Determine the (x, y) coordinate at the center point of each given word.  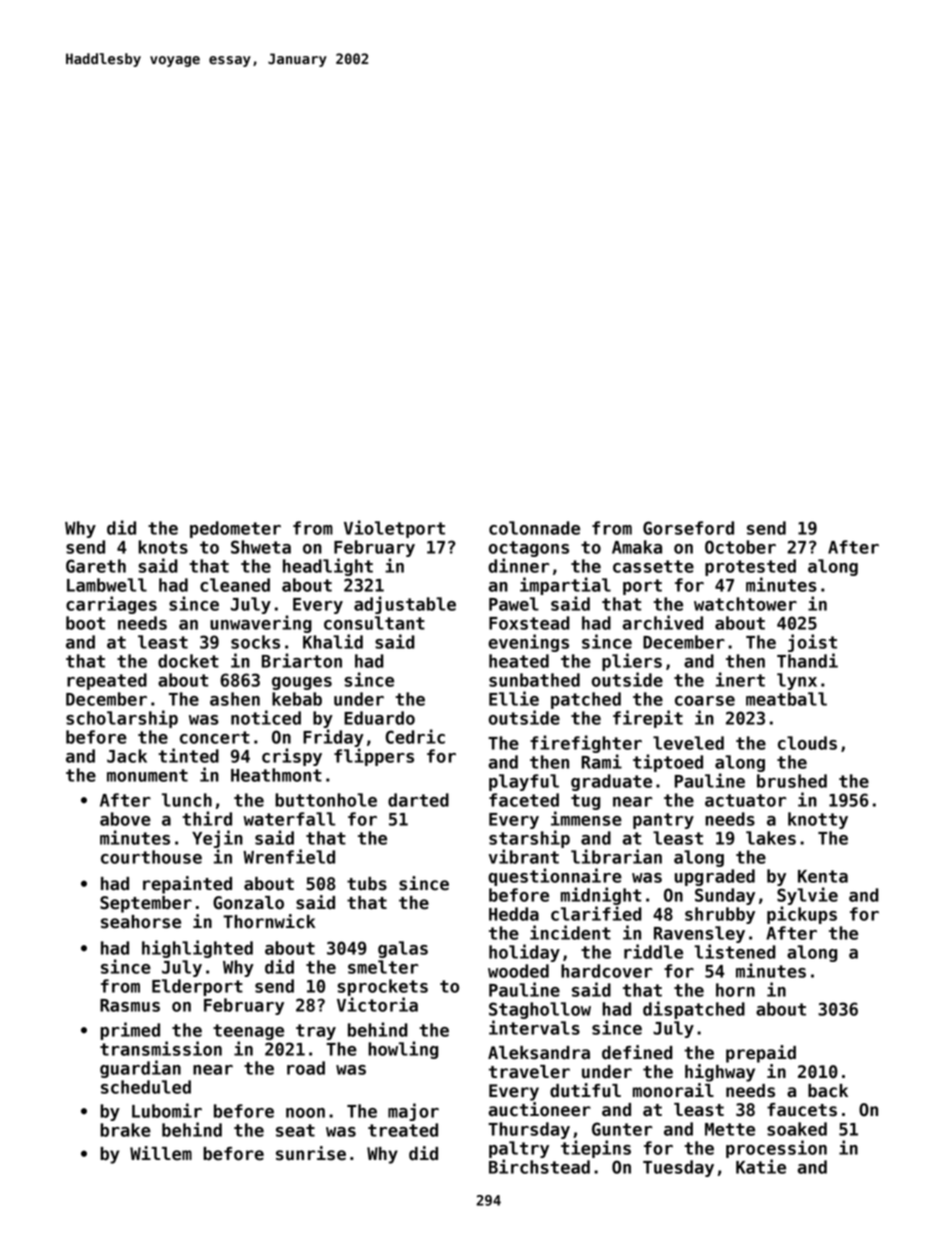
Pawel (514, 604)
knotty (818, 820)
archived (662, 622)
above (125, 819)
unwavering (261, 624)
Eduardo (379, 718)
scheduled (146, 1087)
